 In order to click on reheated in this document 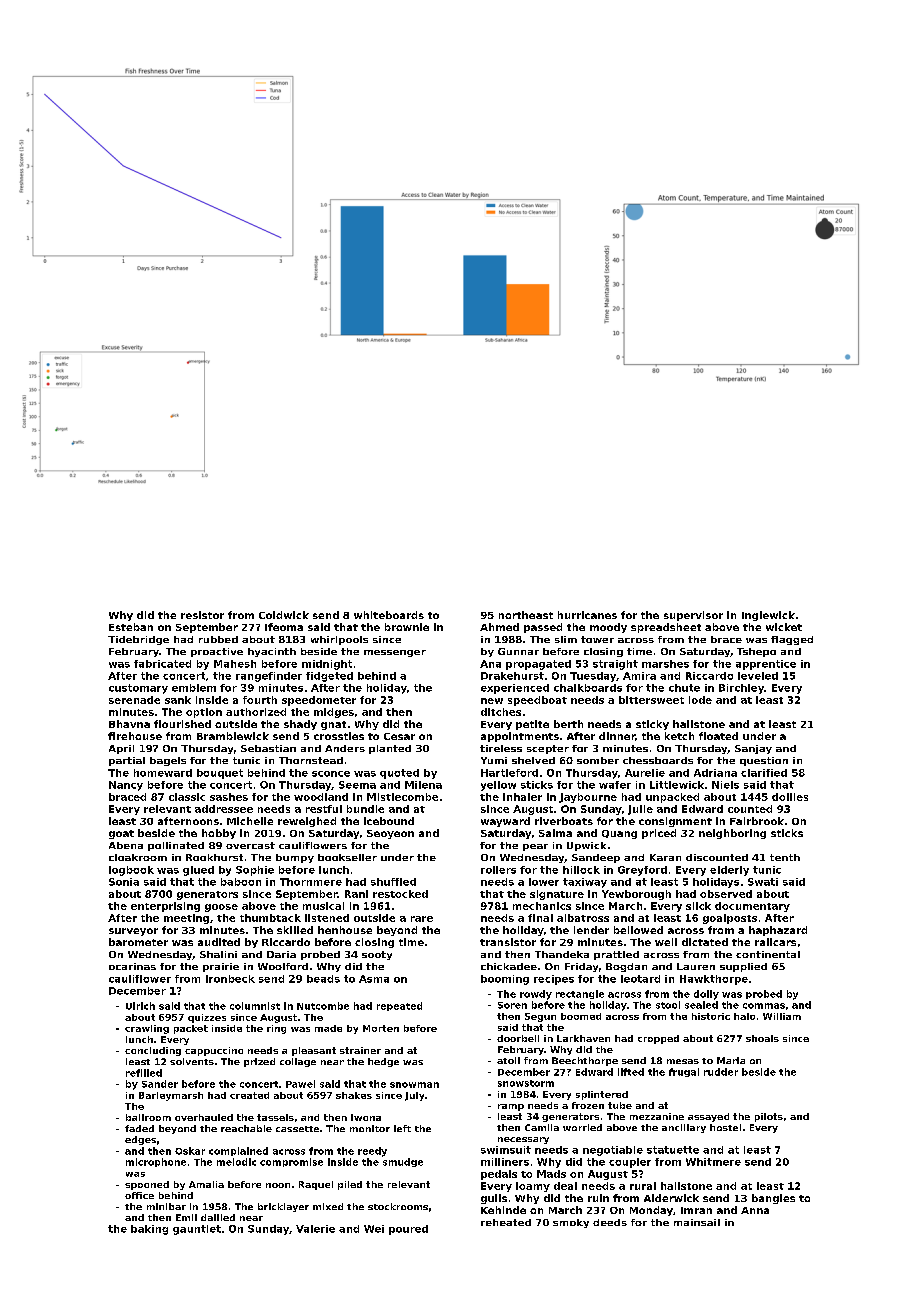, I will do `click(506, 1222)`.
